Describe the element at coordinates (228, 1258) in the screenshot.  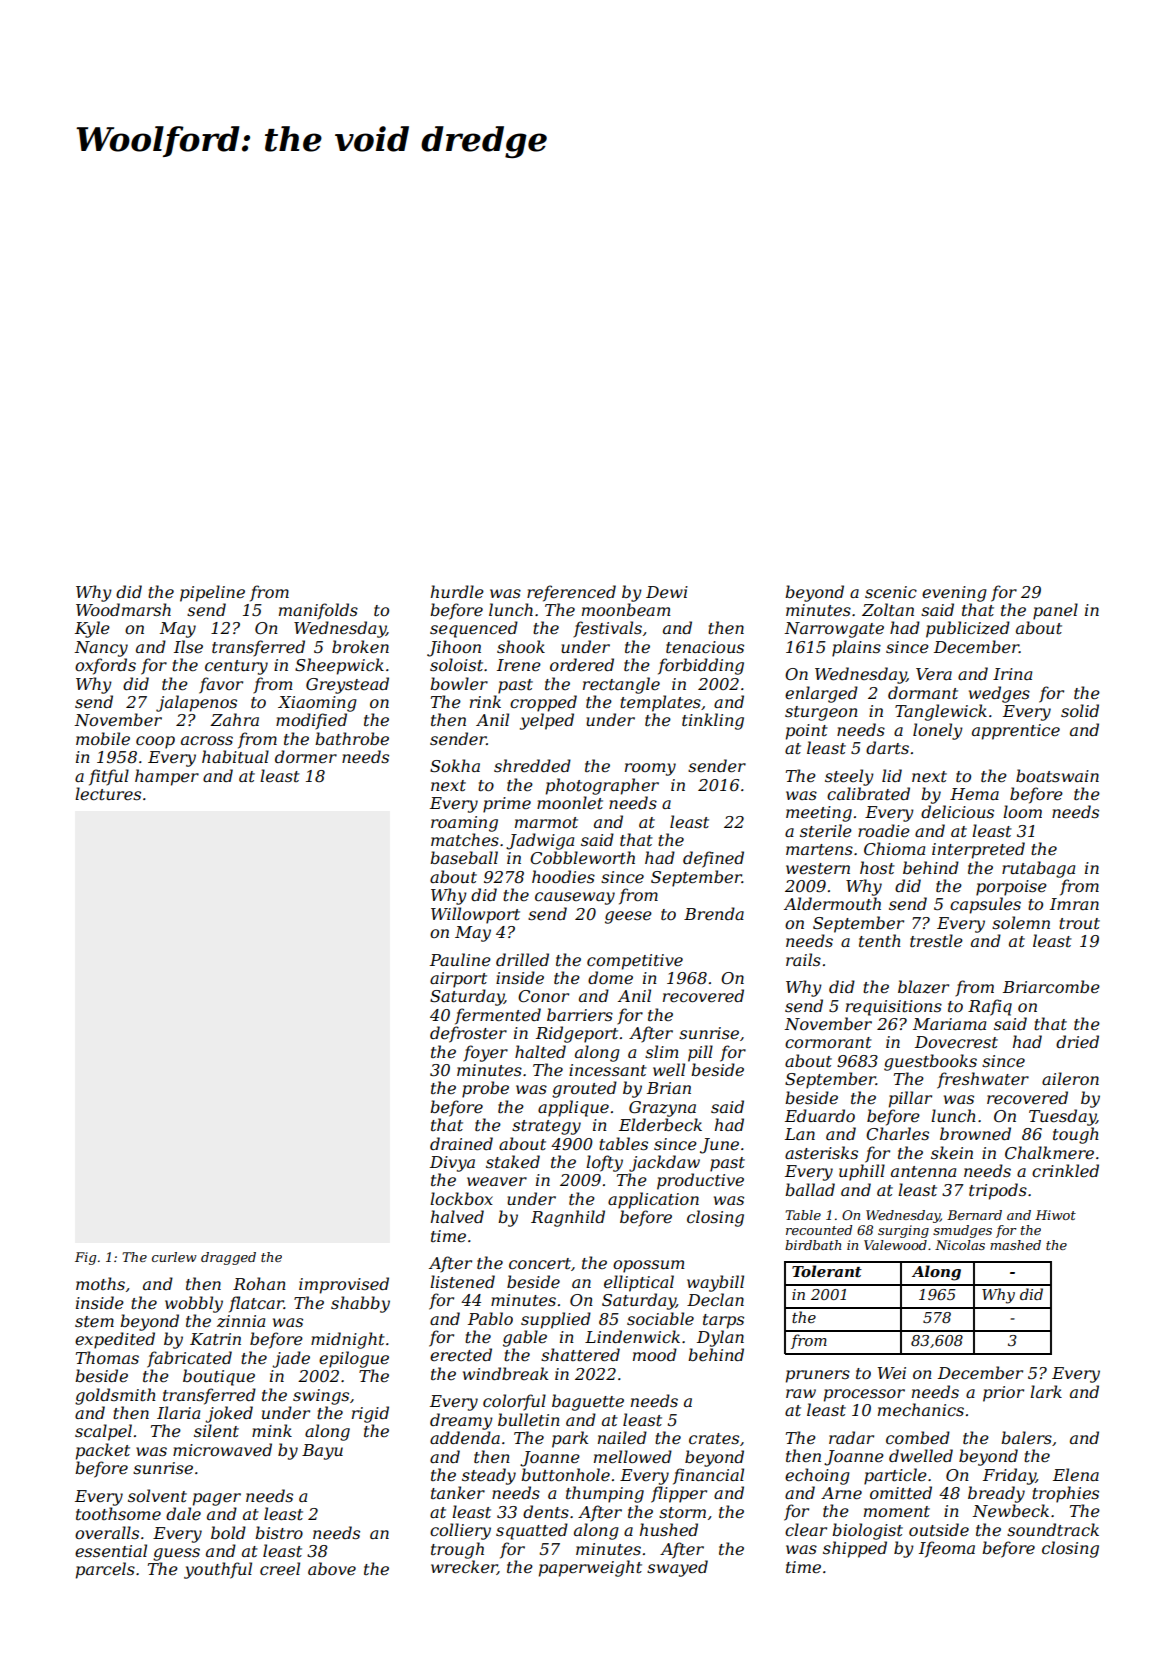
I see `dragged` at that location.
